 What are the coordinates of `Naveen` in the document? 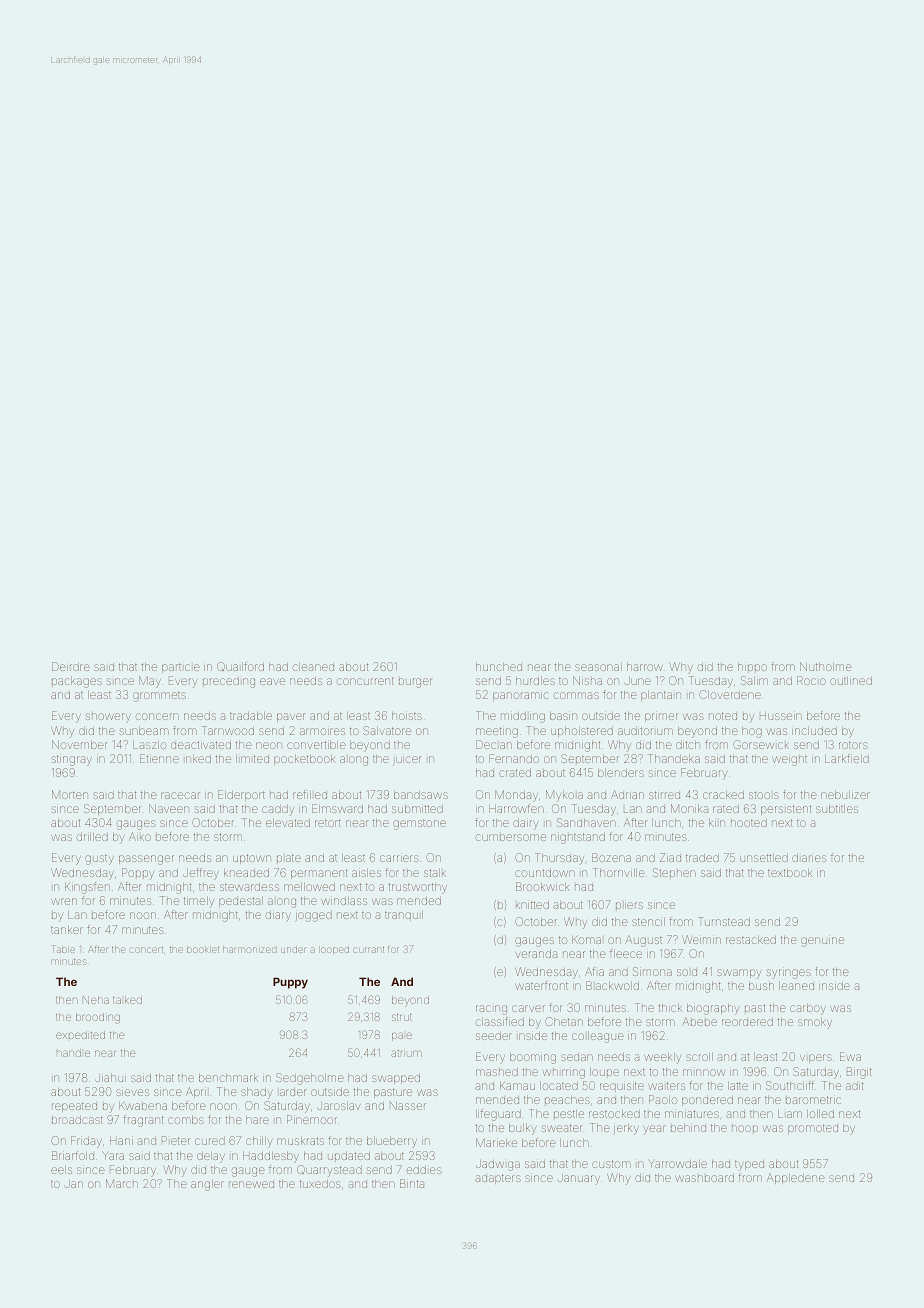 It's located at (169, 808).
